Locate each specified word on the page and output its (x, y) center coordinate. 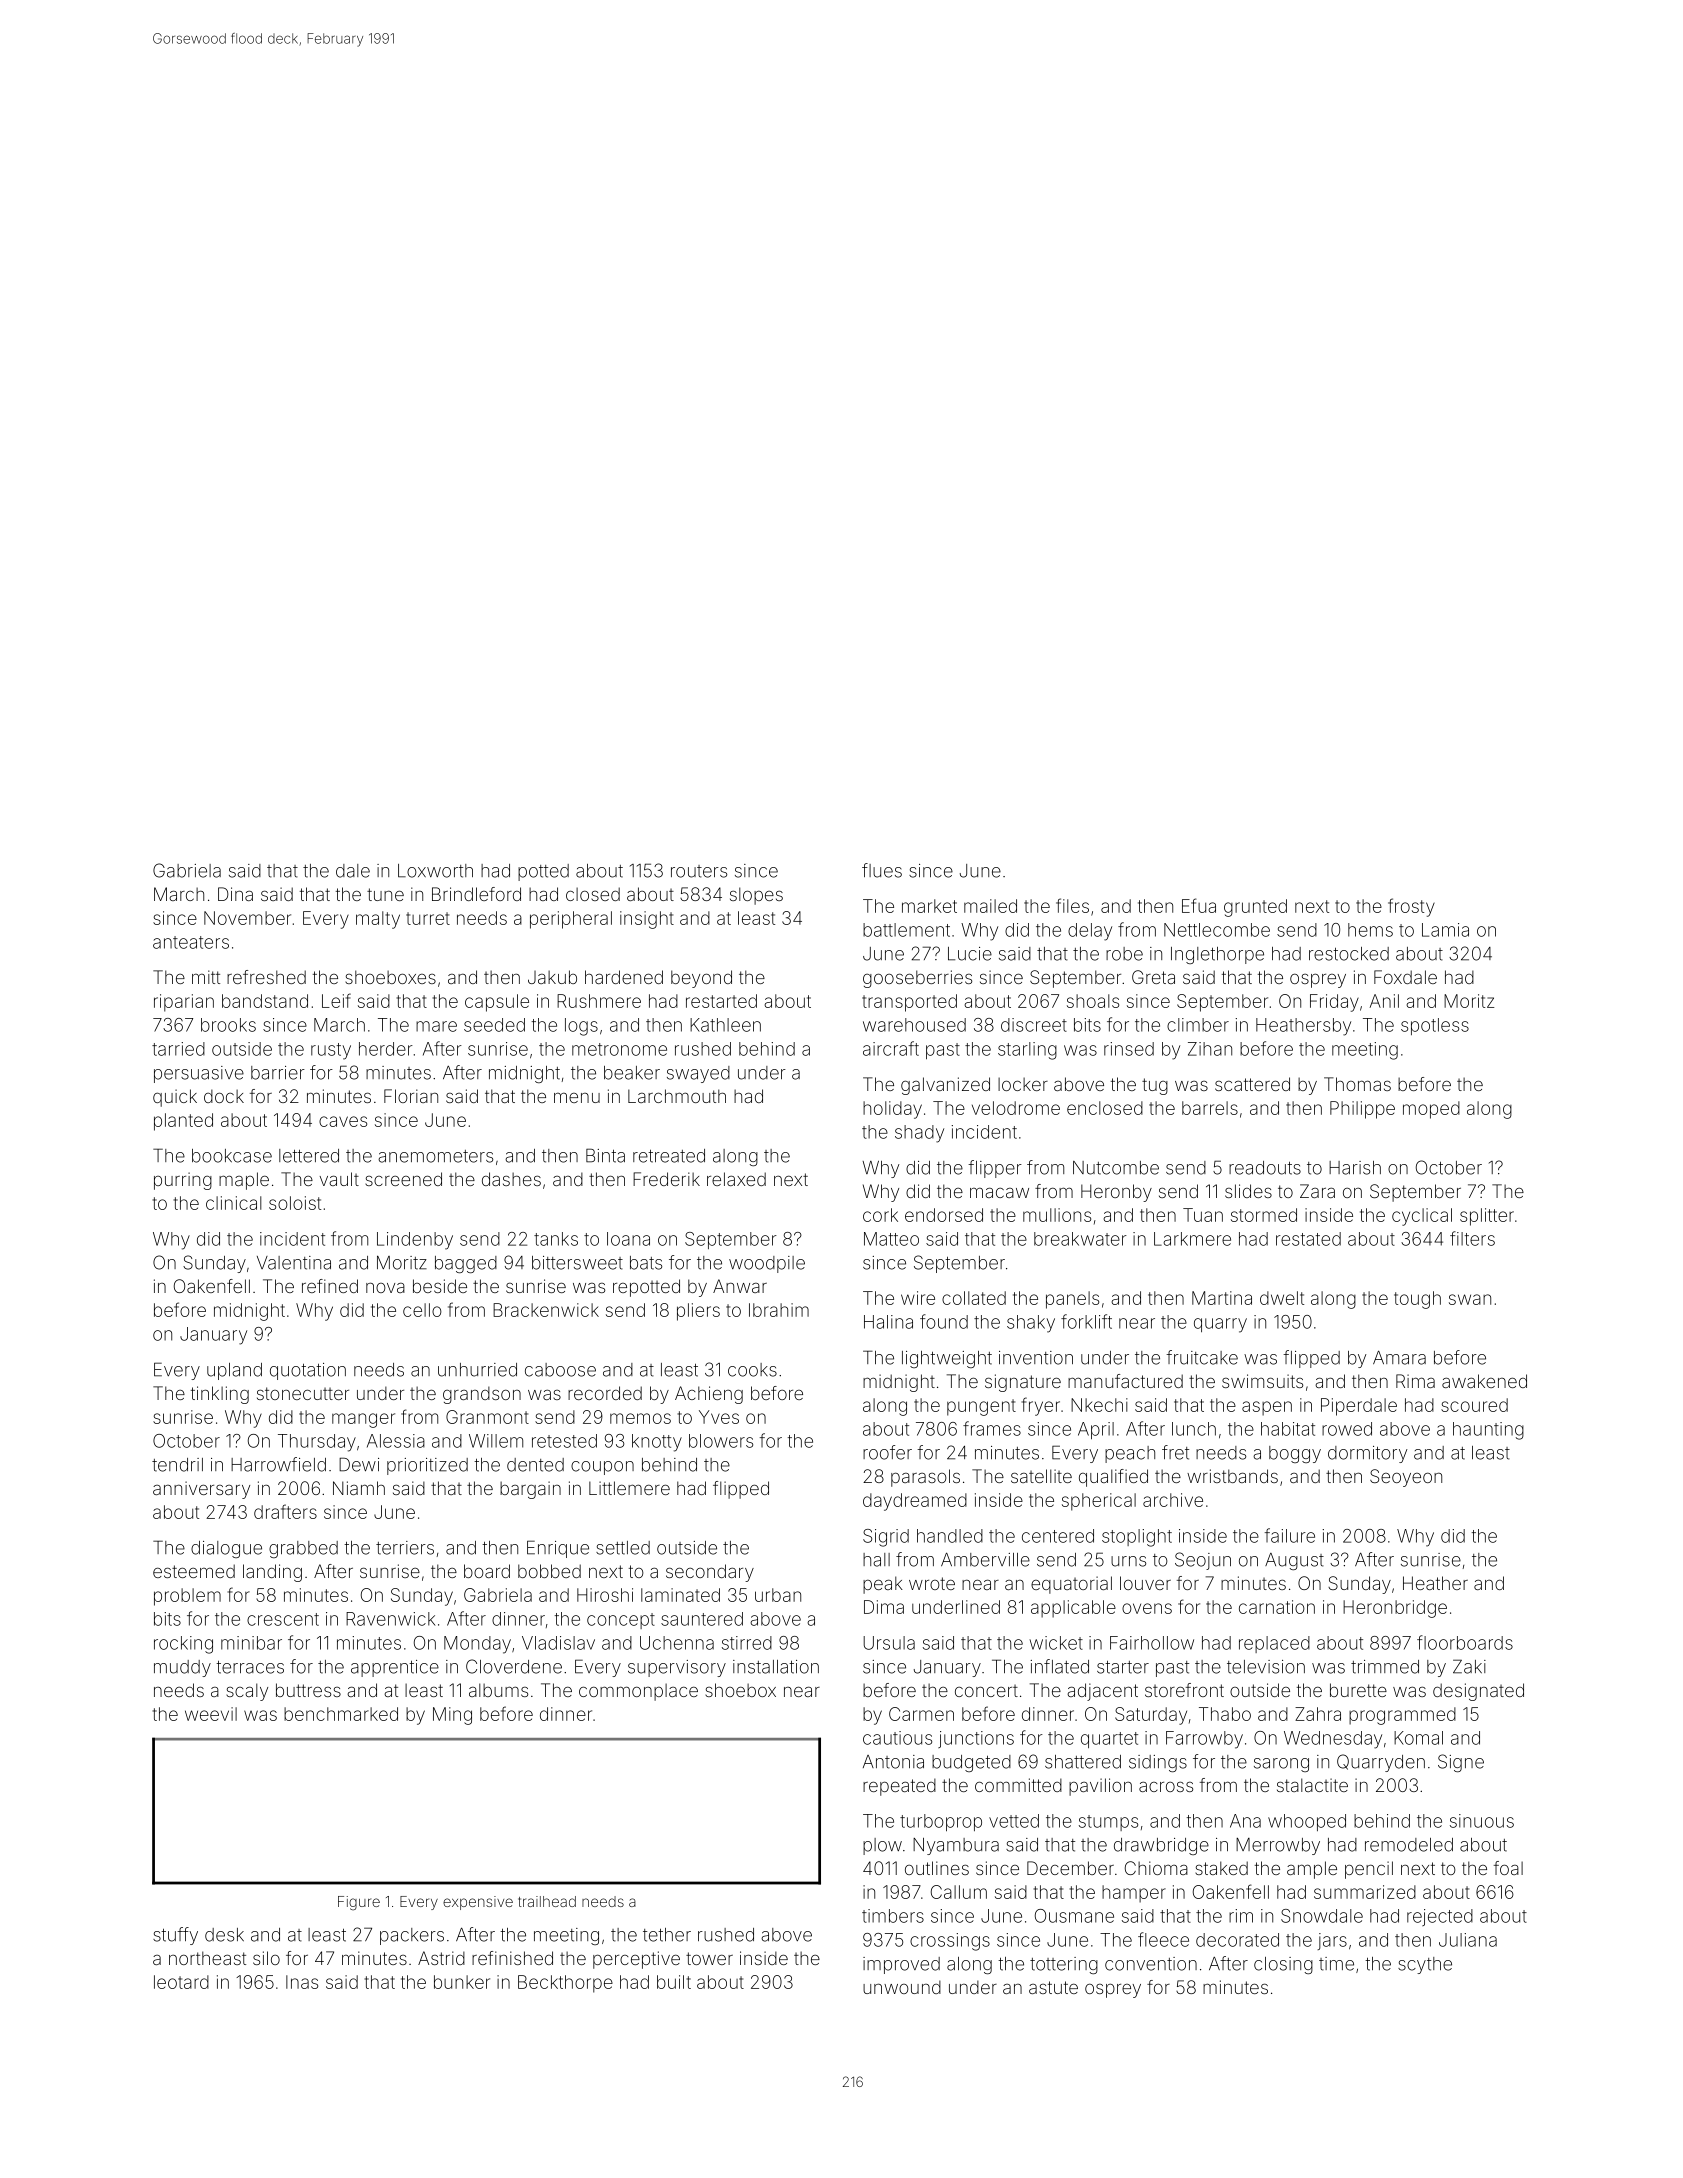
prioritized (427, 1466)
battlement (906, 930)
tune (385, 894)
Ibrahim (779, 1310)
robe (1124, 954)
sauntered (702, 1619)
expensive (478, 1903)
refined (330, 1286)
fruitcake (1202, 1357)
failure (1290, 1535)
